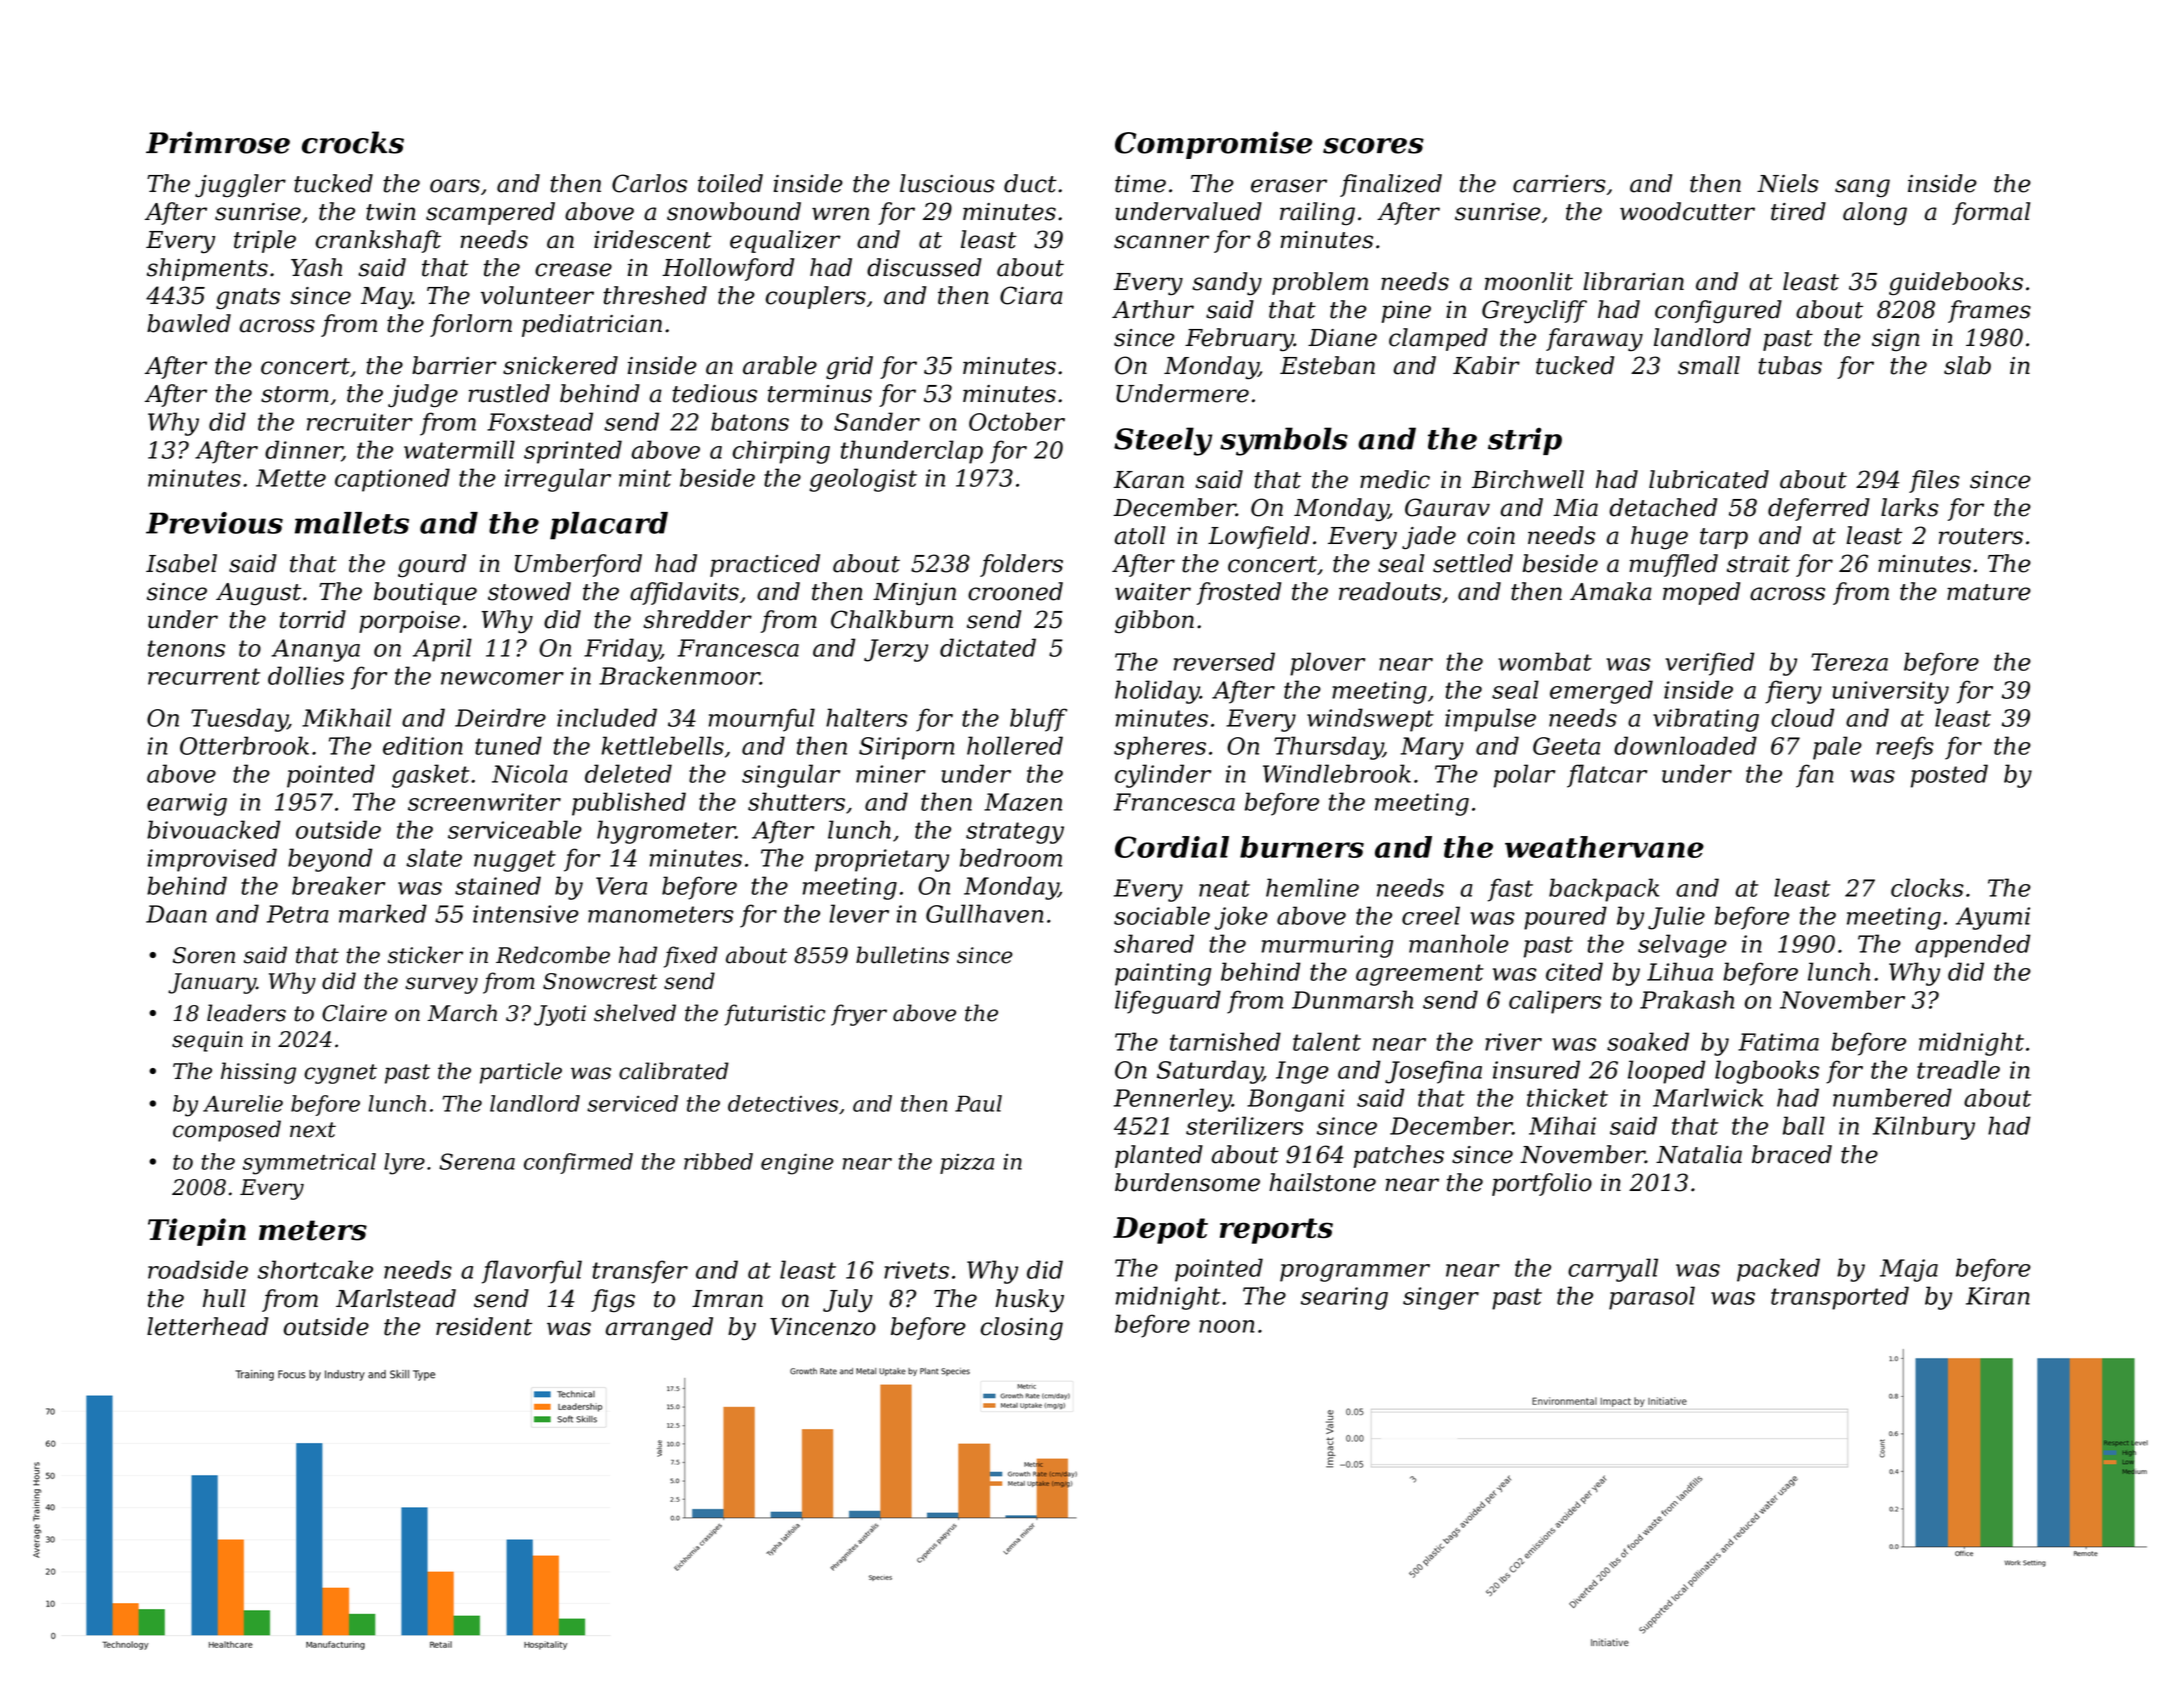 Image resolution: width=2178 pixels, height=1683 pixels. What do you see at coordinates (502, 678) in the screenshot?
I see `newcomer` at bounding box center [502, 678].
